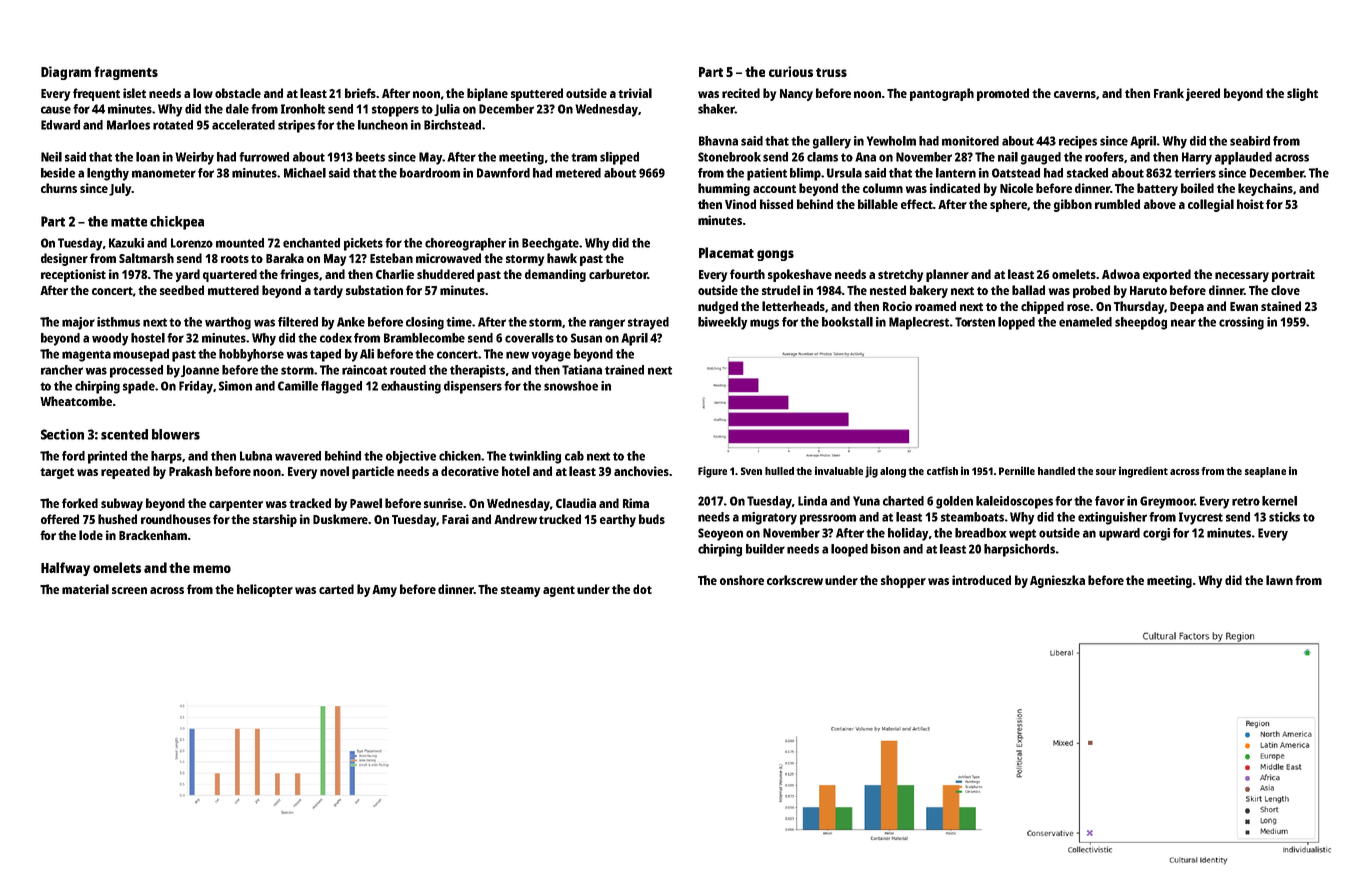 This document has height=887, width=1372. Describe the element at coordinates (574, 456) in the document. I see `cab` at that location.
